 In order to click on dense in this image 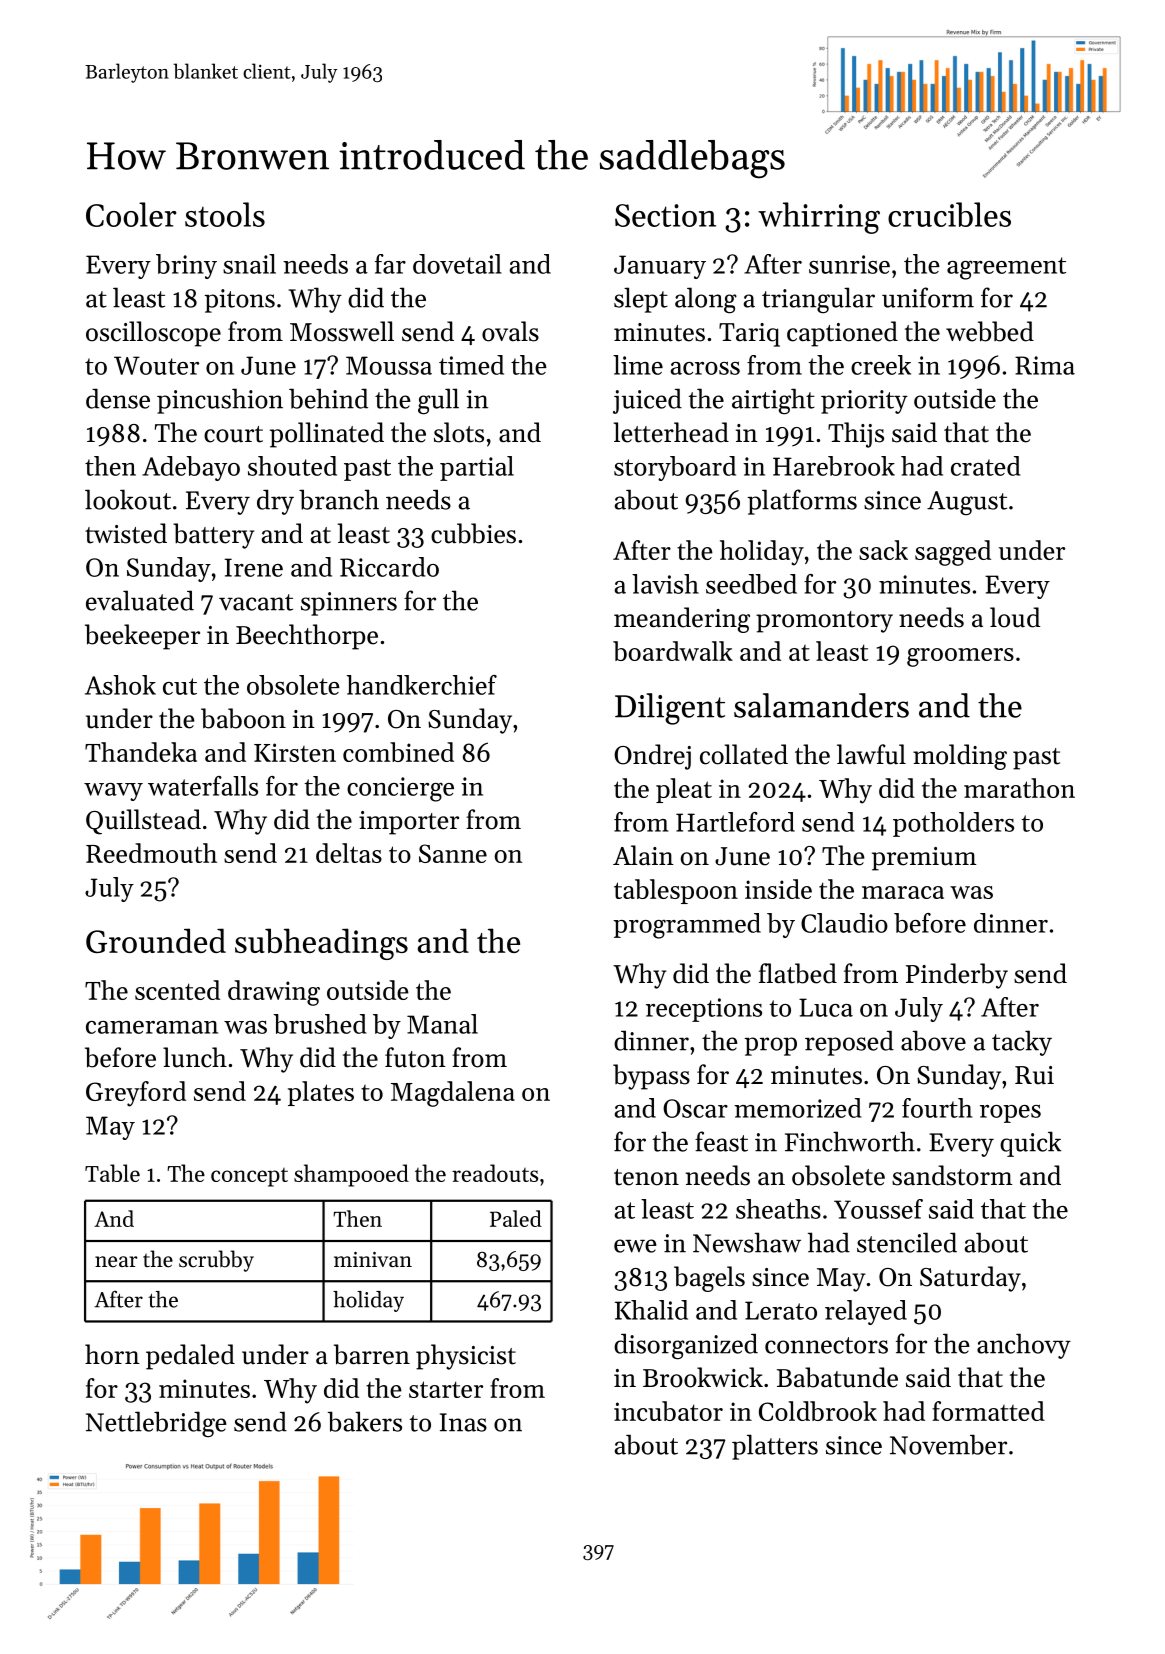, I will do `click(118, 398)`.
